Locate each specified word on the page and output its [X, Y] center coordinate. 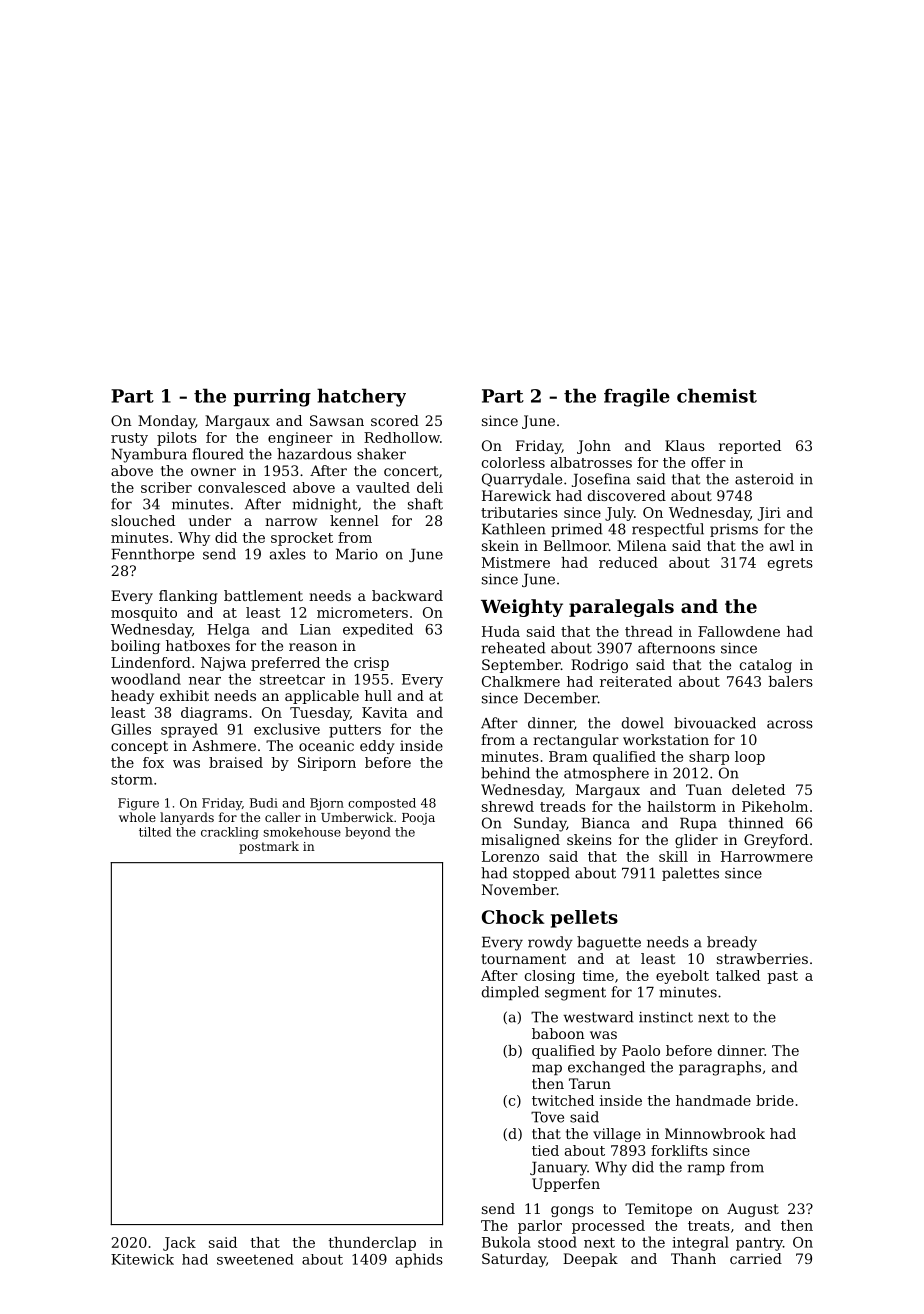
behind [505, 773]
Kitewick [142, 1259]
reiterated [636, 681]
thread [649, 631]
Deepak [590, 1260]
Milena [642, 545]
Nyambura [149, 455]
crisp [371, 664]
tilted [155, 832]
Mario [357, 554]
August [753, 1210]
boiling [135, 647]
